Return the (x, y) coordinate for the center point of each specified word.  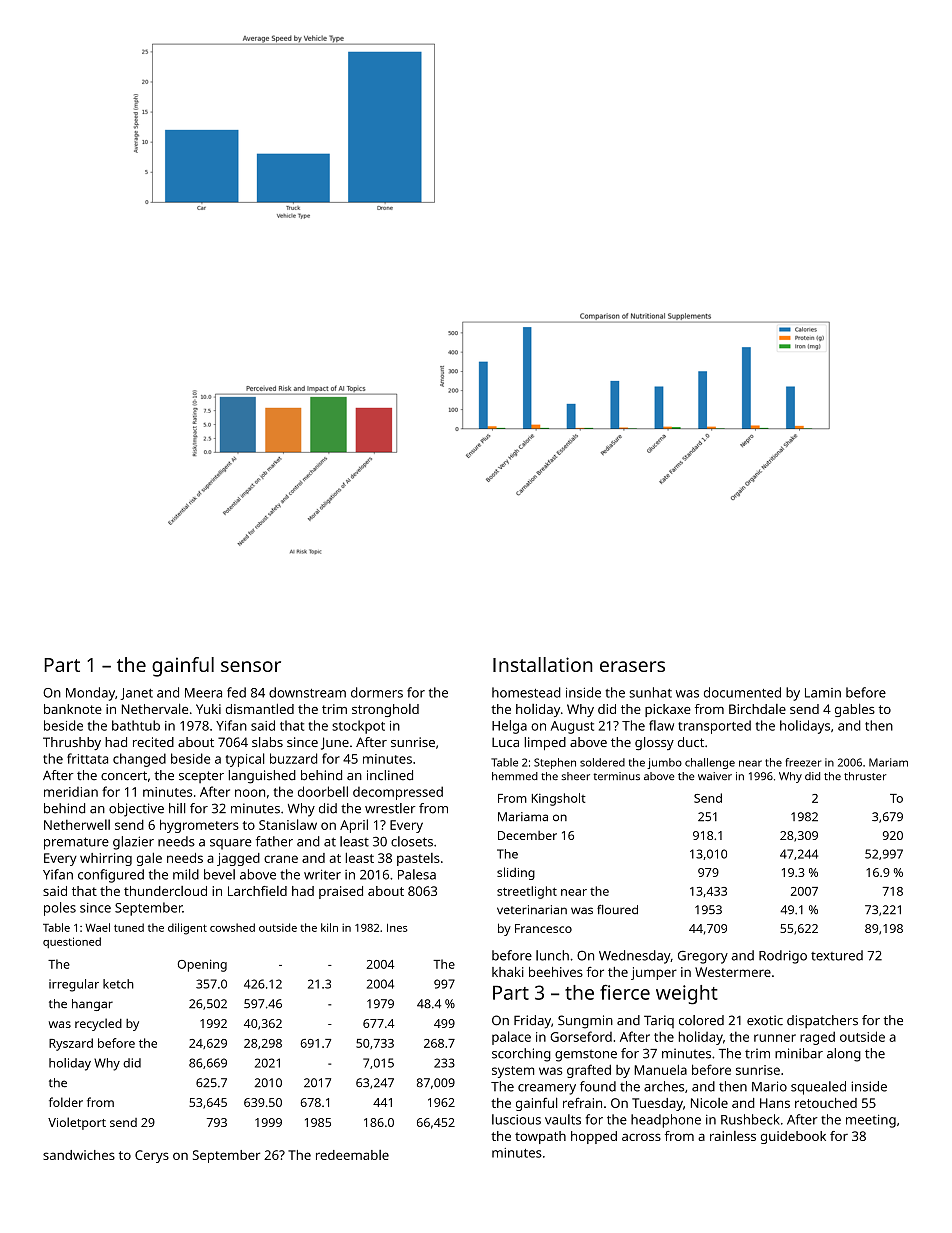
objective (136, 810)
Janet (136, 694)
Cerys (152, 1156)
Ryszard (71, 1044)
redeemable (352, 1155)
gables (855, 710)
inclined (390, 775)
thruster (865, 776)
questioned (72, 942)
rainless (733, 1136)
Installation (542, 664)
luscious (516, 1119)
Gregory (703, 957)
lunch (552, 955)
